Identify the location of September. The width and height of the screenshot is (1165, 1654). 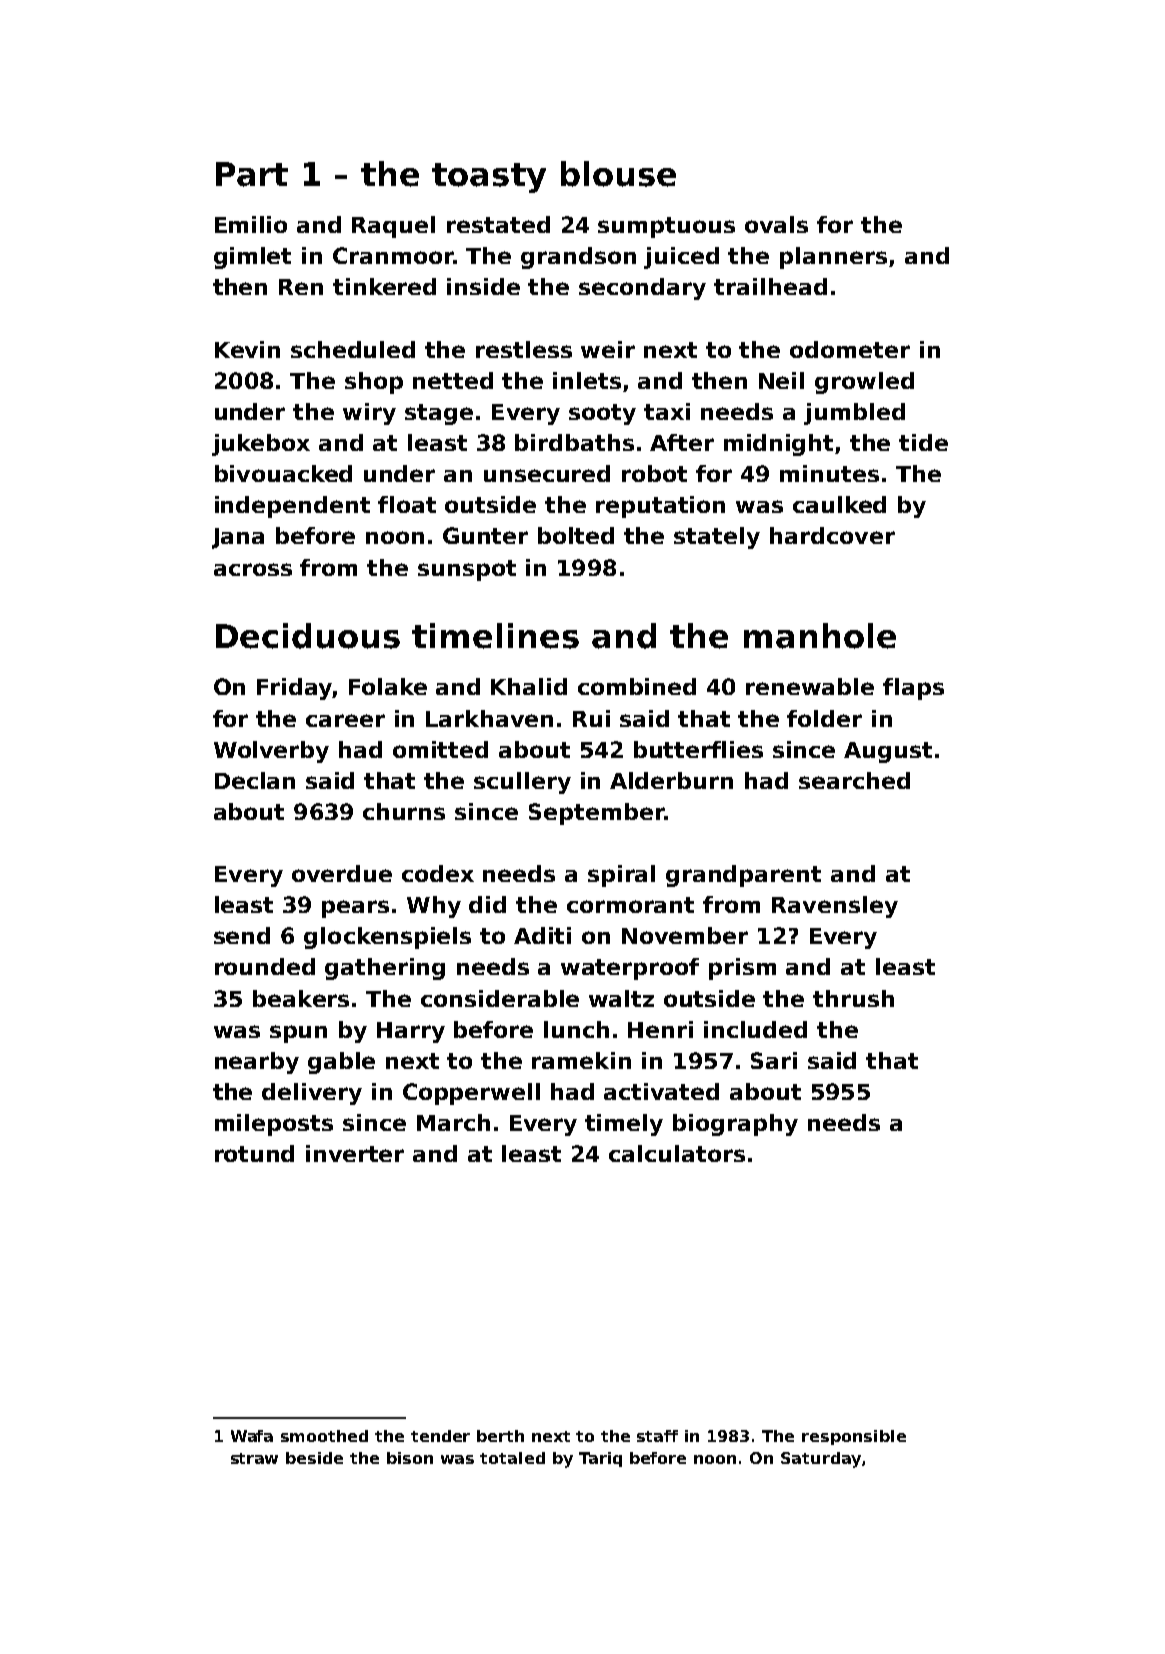
(597, 814).
